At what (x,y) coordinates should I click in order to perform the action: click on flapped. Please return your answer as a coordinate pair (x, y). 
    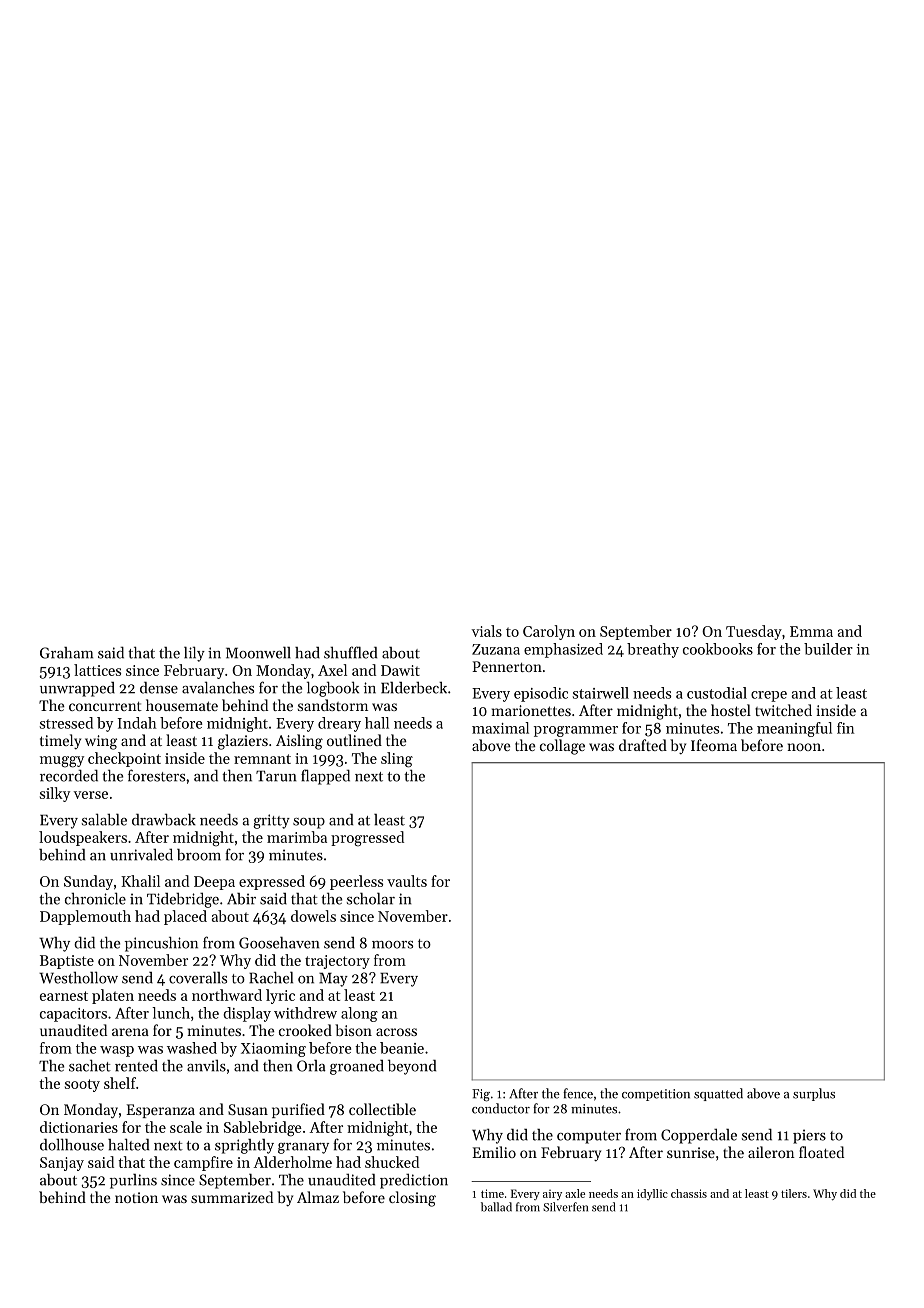
    Looking at the image, I should click on (325, 777).
